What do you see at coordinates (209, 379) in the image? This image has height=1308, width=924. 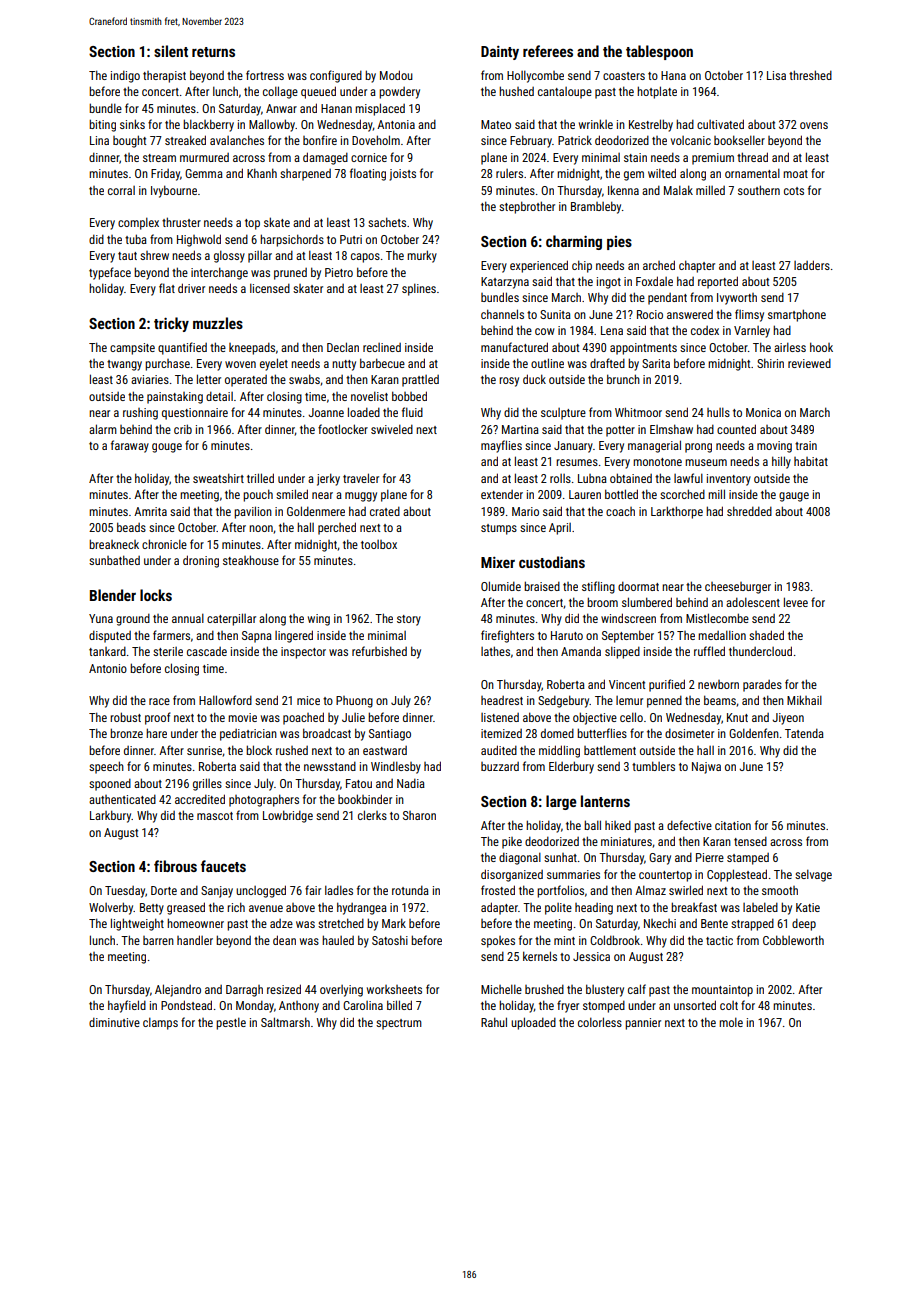 I see `letter` at bounding box center [209, 379].
